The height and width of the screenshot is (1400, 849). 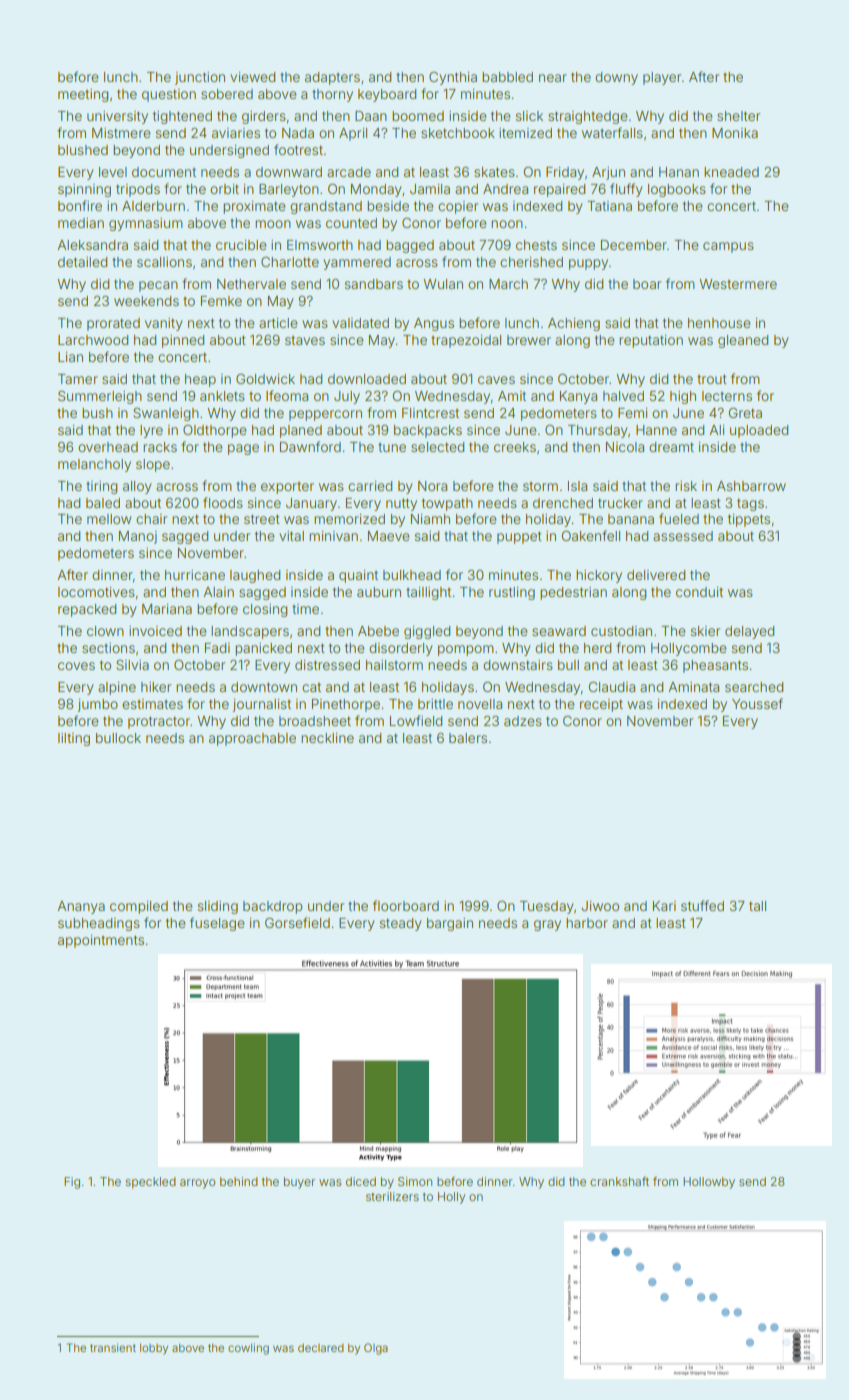 What do you see at coordinates (113, 1347) in the screenshot?
I see `transient` at bounding box center [113, 1347].
